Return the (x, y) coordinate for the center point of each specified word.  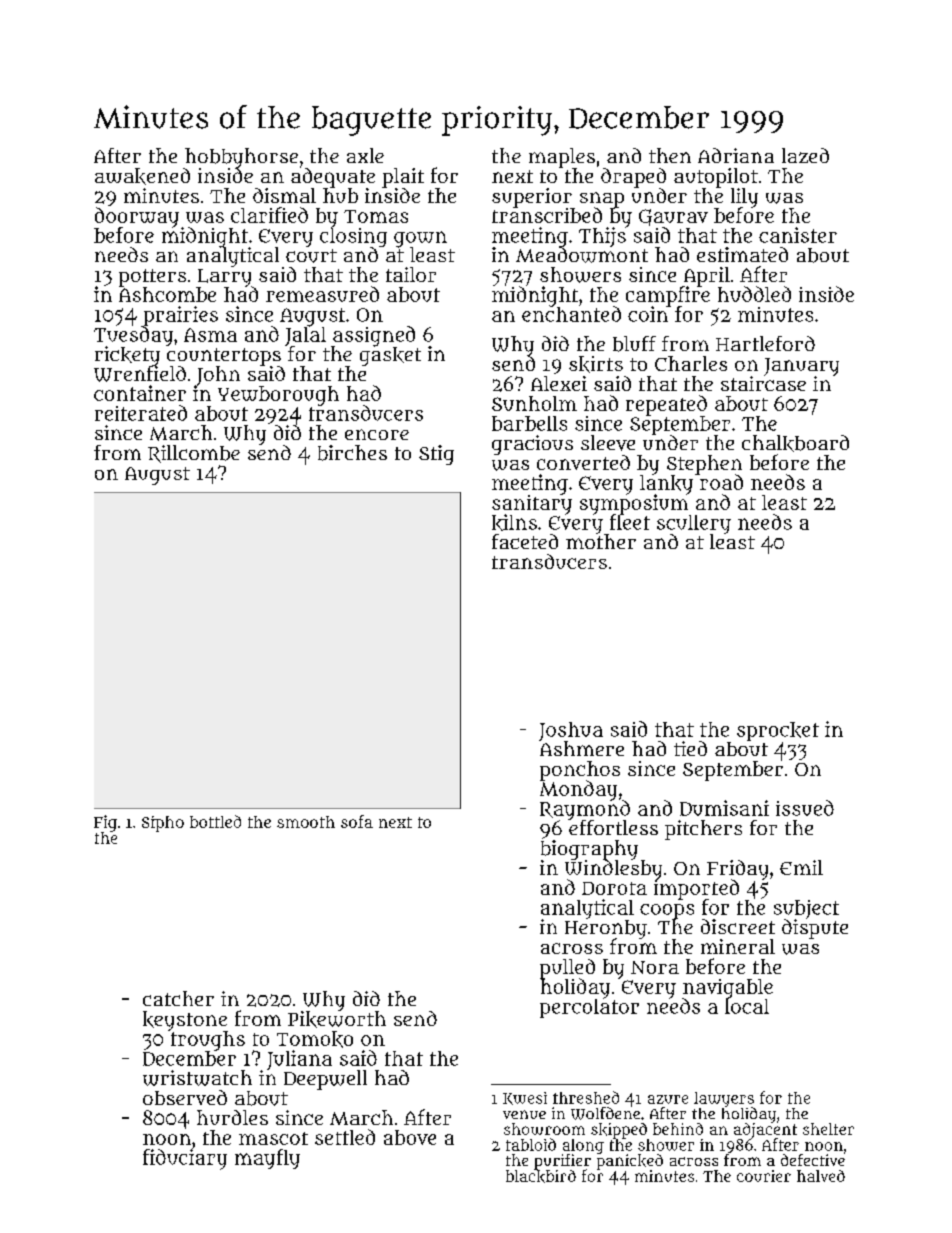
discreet (738, 926)
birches (352, 453)
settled (345, 1137)
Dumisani (724, 808)
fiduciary (185, 1159)
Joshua (571, 731)
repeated (666, 405)
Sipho (163, 824)
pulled (567, 968)
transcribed (547, 215)
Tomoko (315, 1039)
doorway (137, 217)
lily (744, 198)
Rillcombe (194, 454)
